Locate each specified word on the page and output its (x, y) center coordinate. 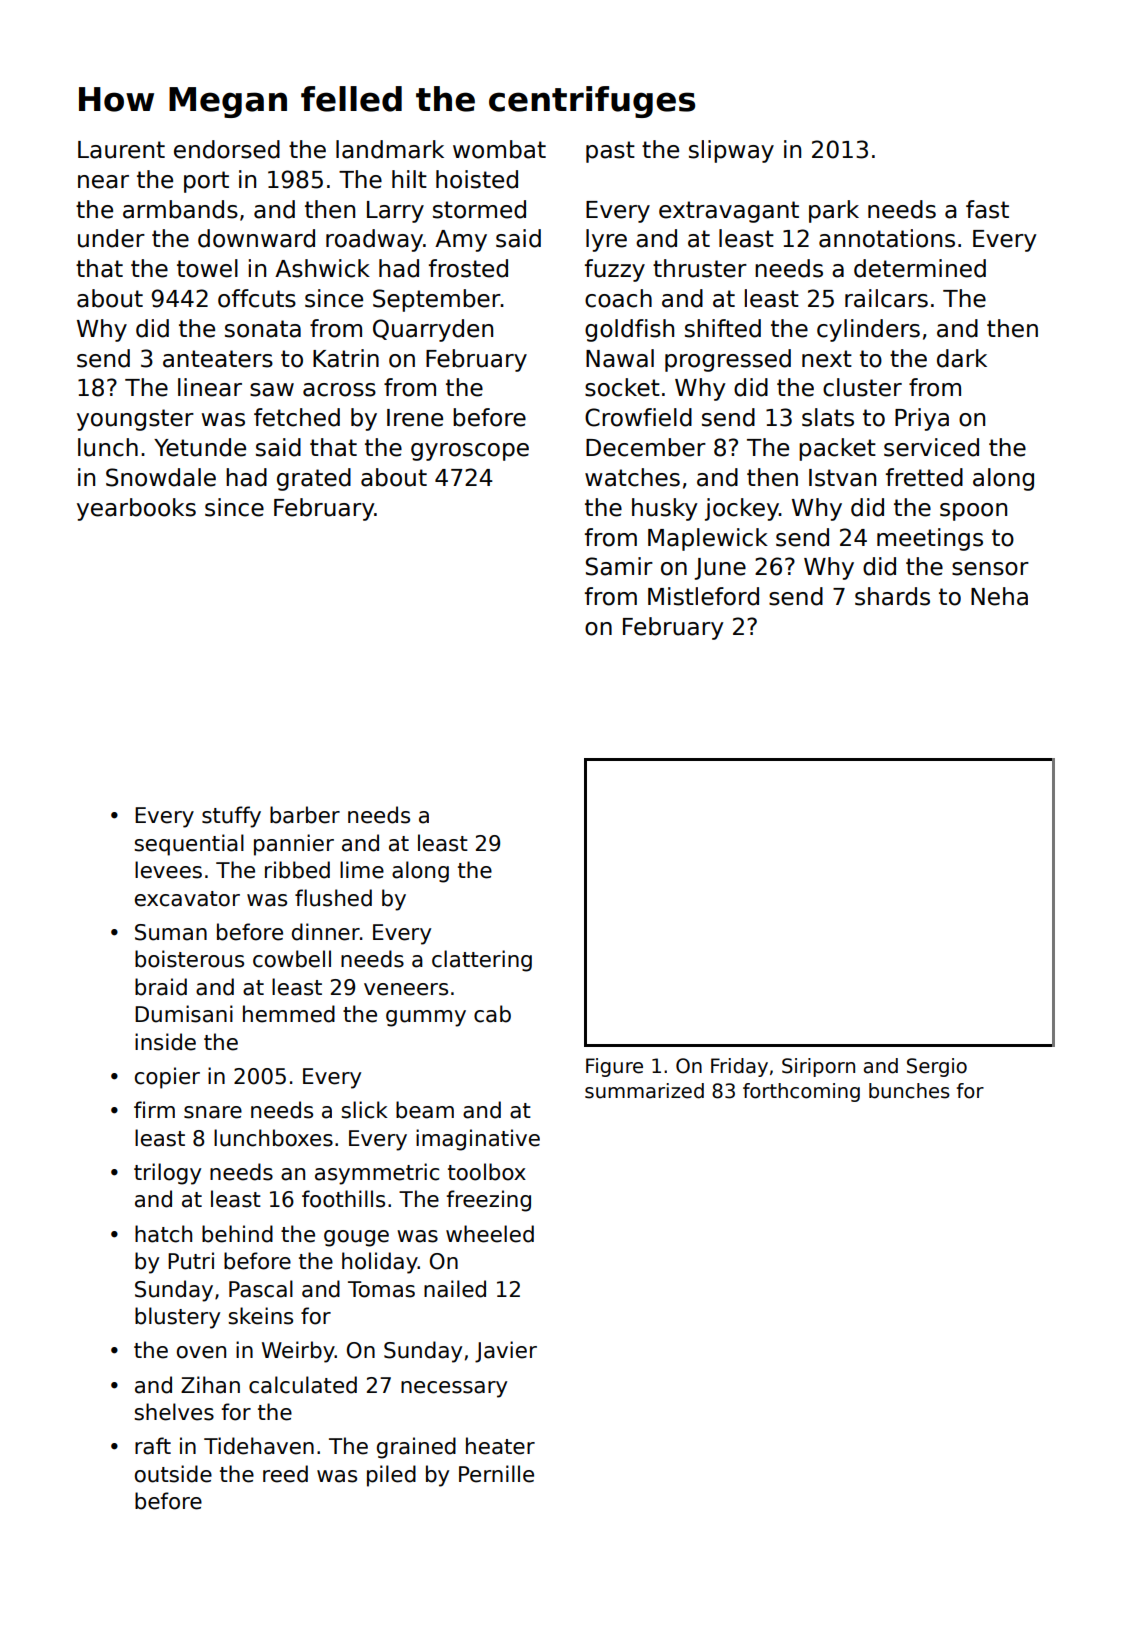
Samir (619, 566)
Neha (999, 596)
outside (173, 1474)
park (834, 211)
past (610, 152)
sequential (189, 845)
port (206, 182)
